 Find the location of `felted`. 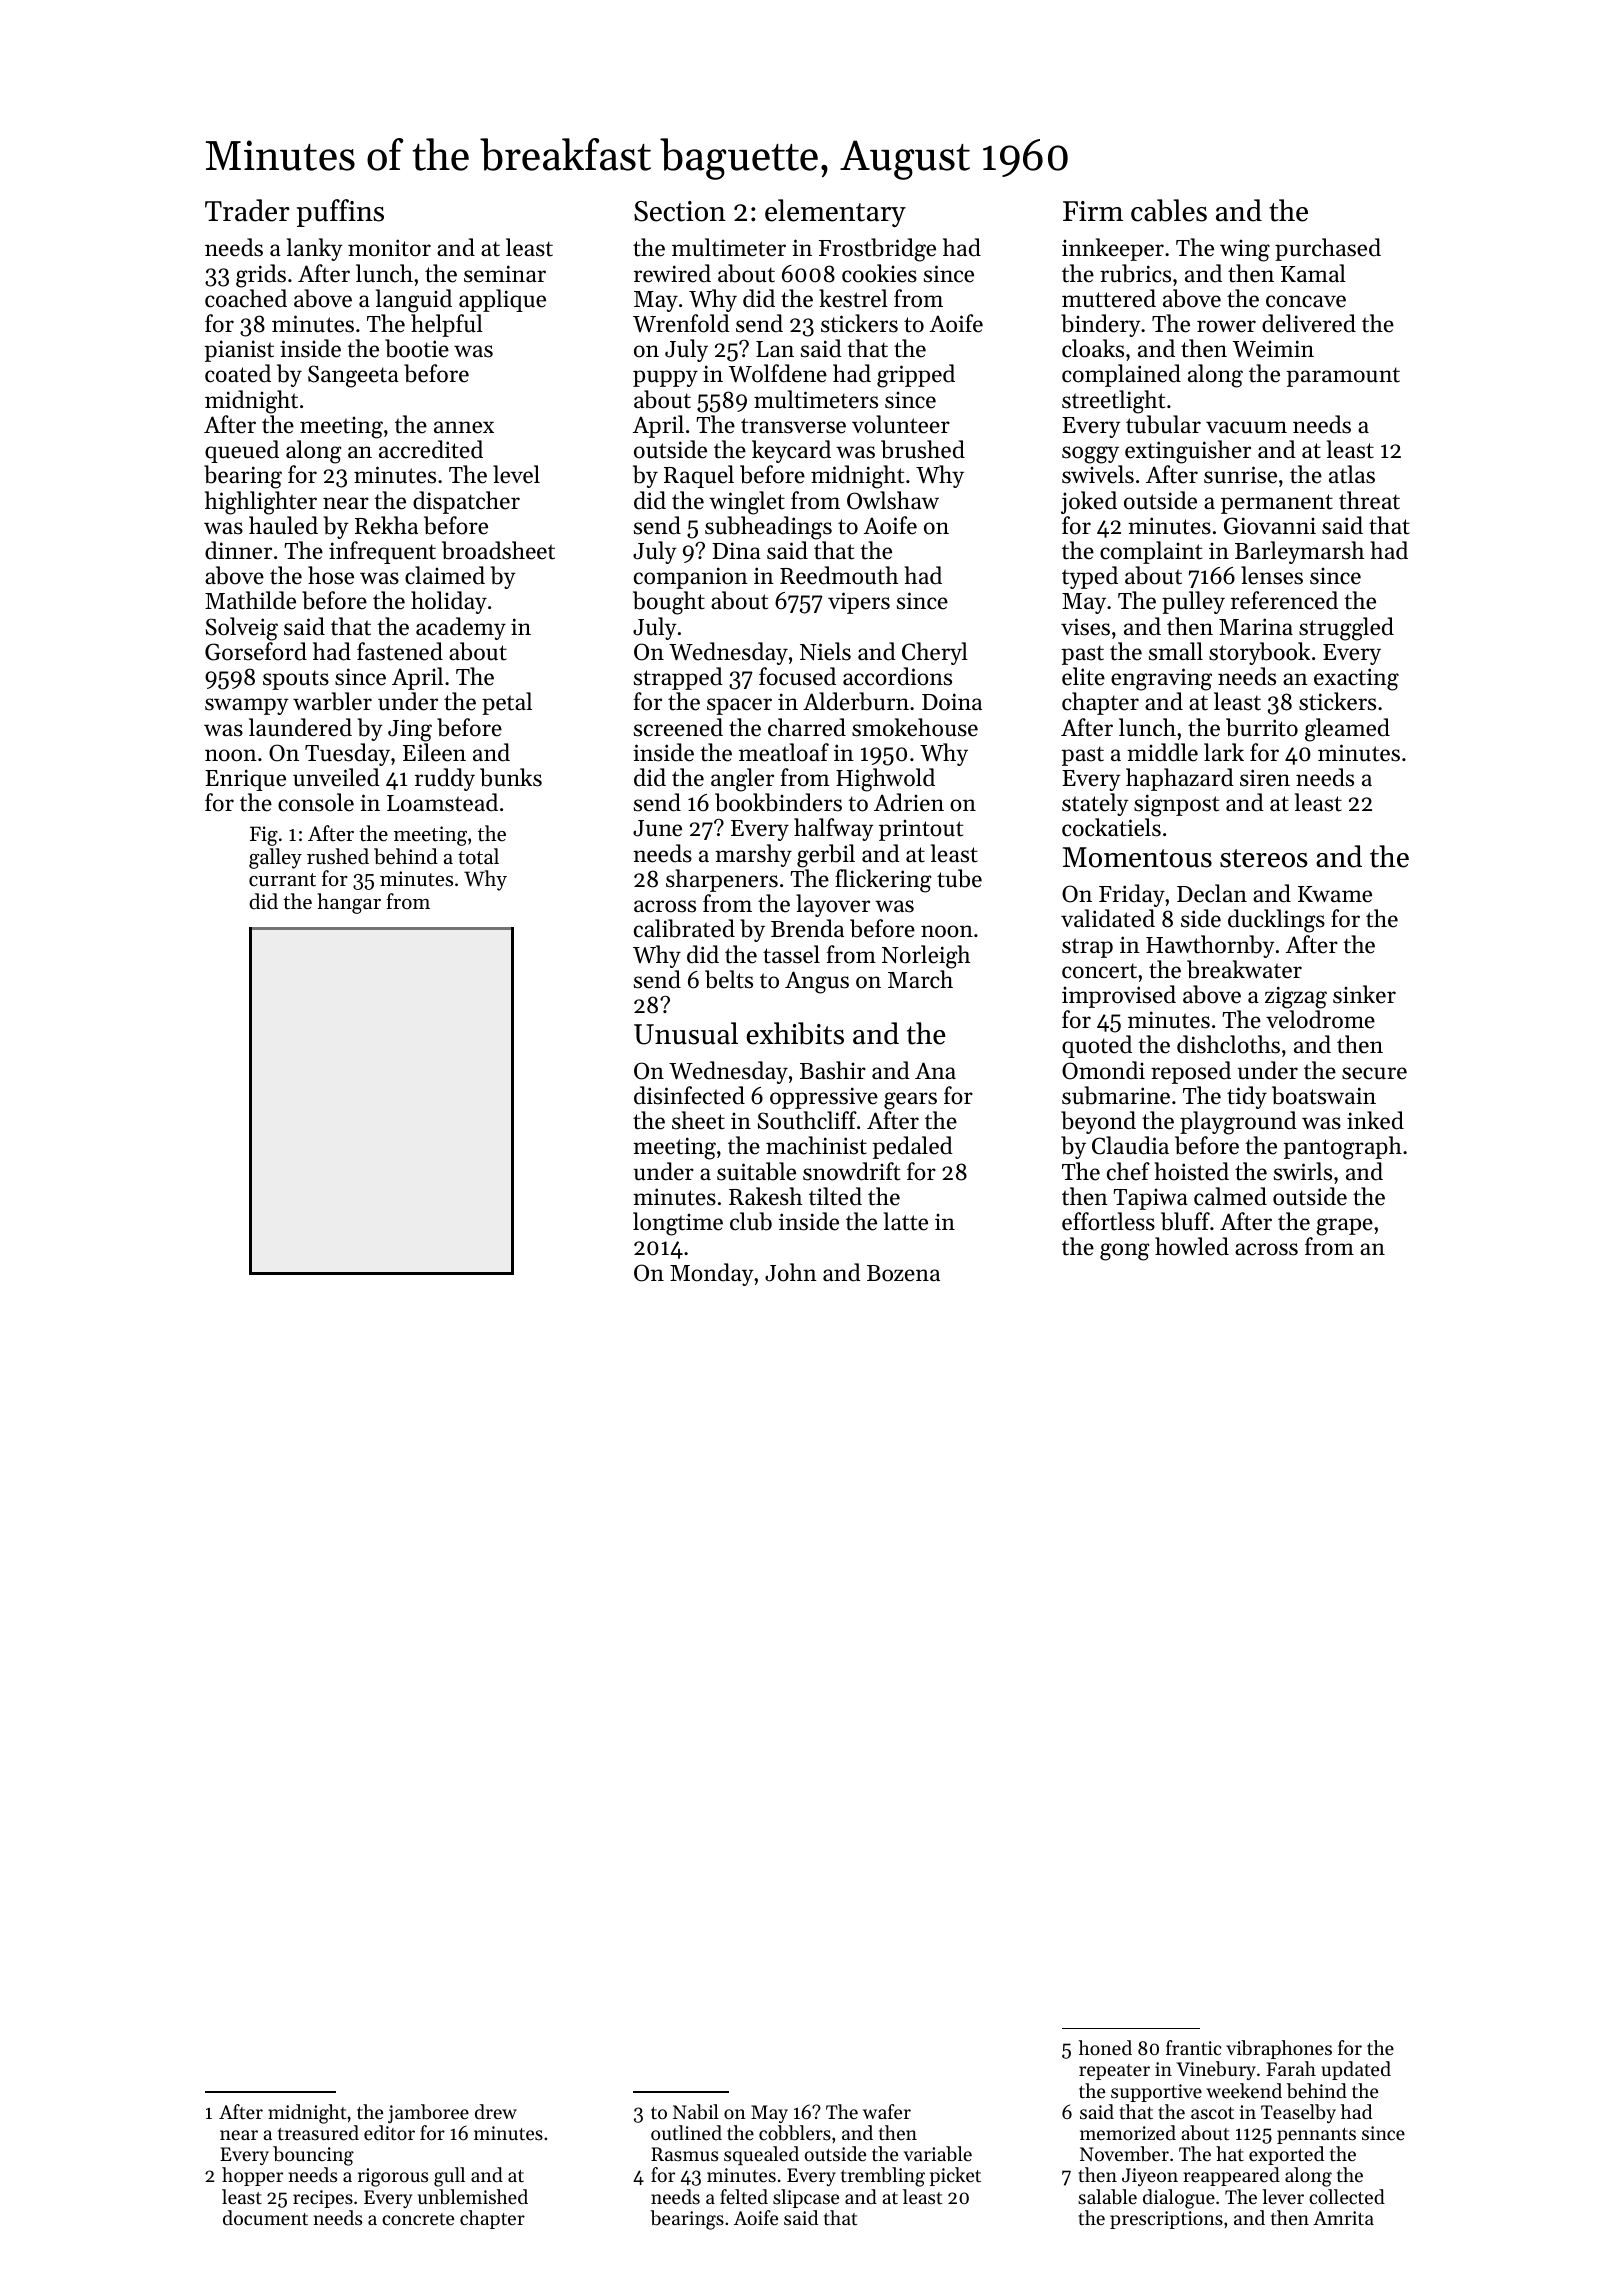

felted is located at coordinates (744, 2196).
